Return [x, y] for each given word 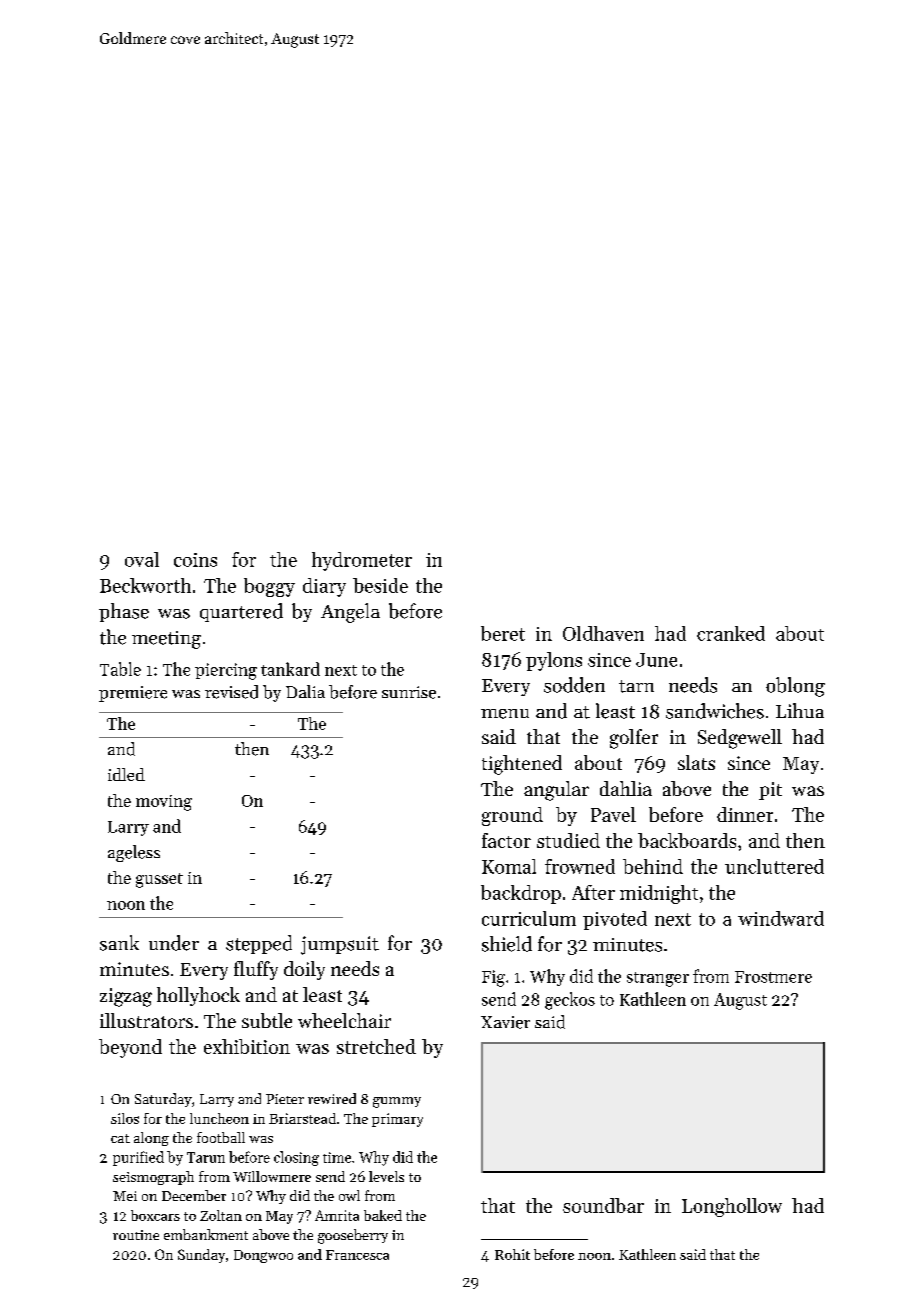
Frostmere [773, 977]
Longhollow [732, 1207]
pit [770, 791]
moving [164, 803]
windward [781, 918]
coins [195, 560]
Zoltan [221, 1215]
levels [386, 1176]
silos [125, 1118]
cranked [731, 633]
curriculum [529, 918]
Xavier [505, 1022]
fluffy [256, 970]
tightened [522, 765]
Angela [350, 613]
